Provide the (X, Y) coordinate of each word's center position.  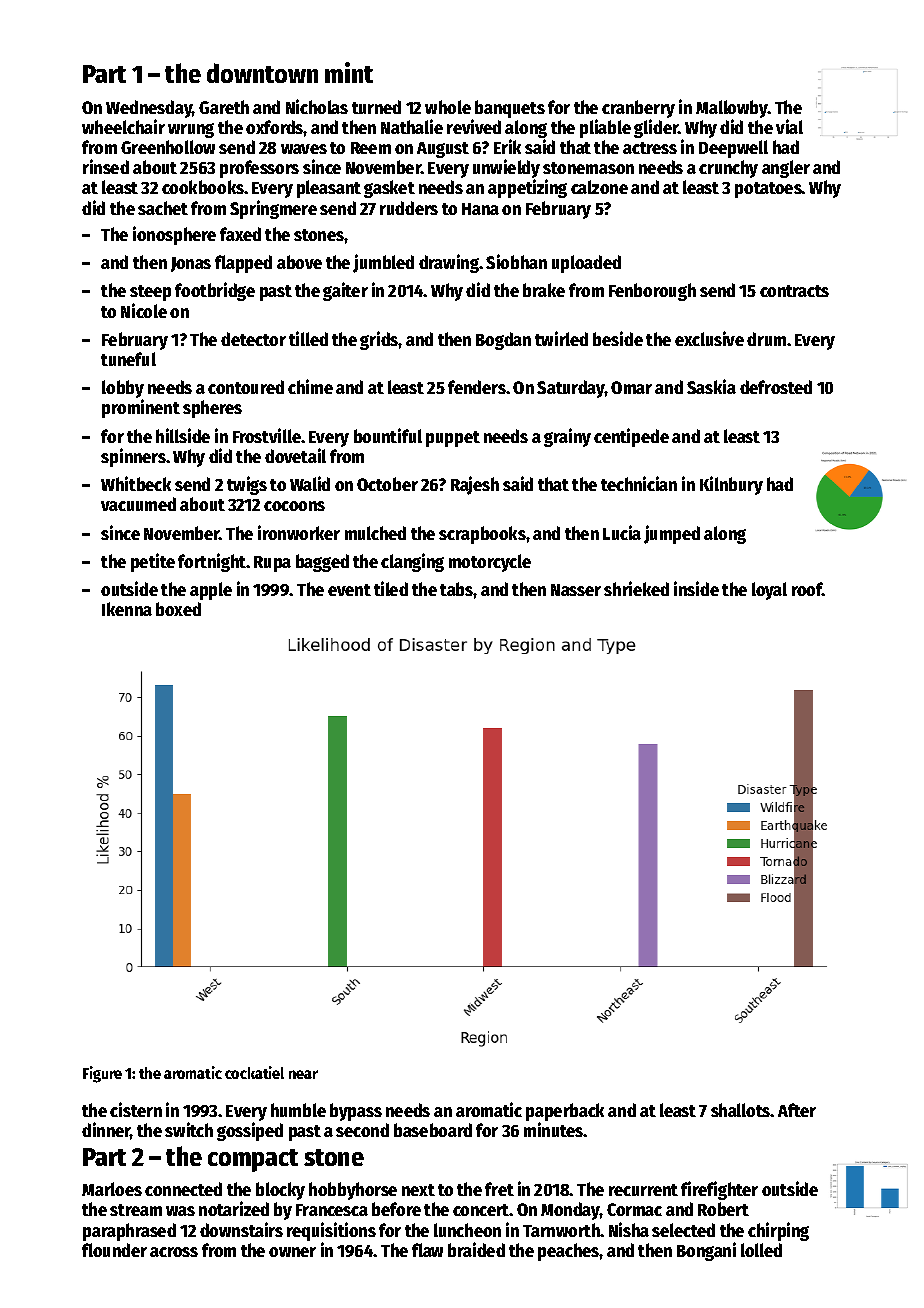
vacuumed (138, 504)
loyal (769, 591)
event (349, 590)
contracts (794, 291)
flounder (114, 1250)
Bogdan (503, 341)
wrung (191, 130)
